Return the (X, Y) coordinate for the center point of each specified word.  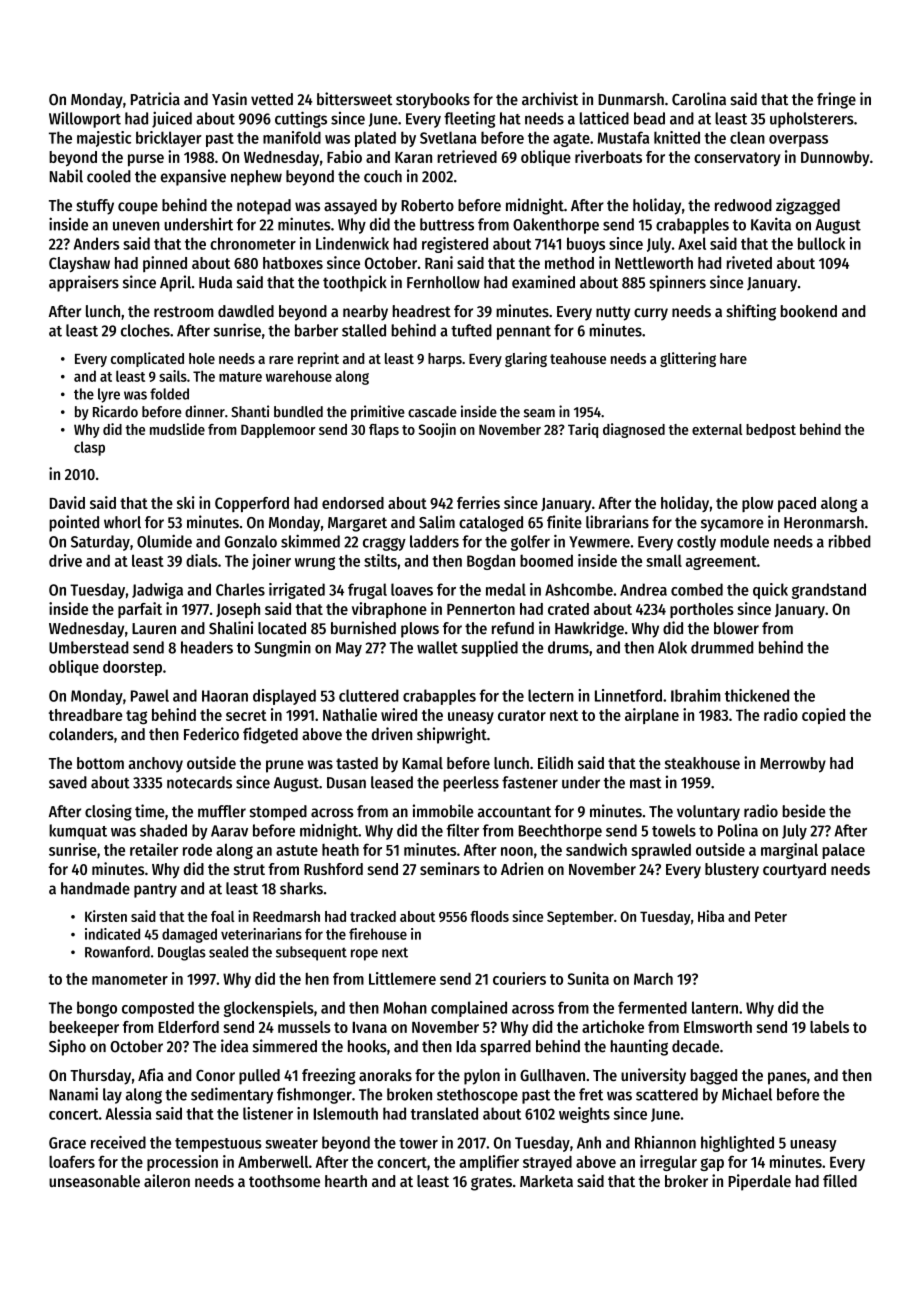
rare (281, 360)
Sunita (588, 978)
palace (843, 851)
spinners (677, 283)
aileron (167, 1180)
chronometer (253, 243)
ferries (478, 502)
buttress (447, 224)
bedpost (771, 431)
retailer (154, 849)
